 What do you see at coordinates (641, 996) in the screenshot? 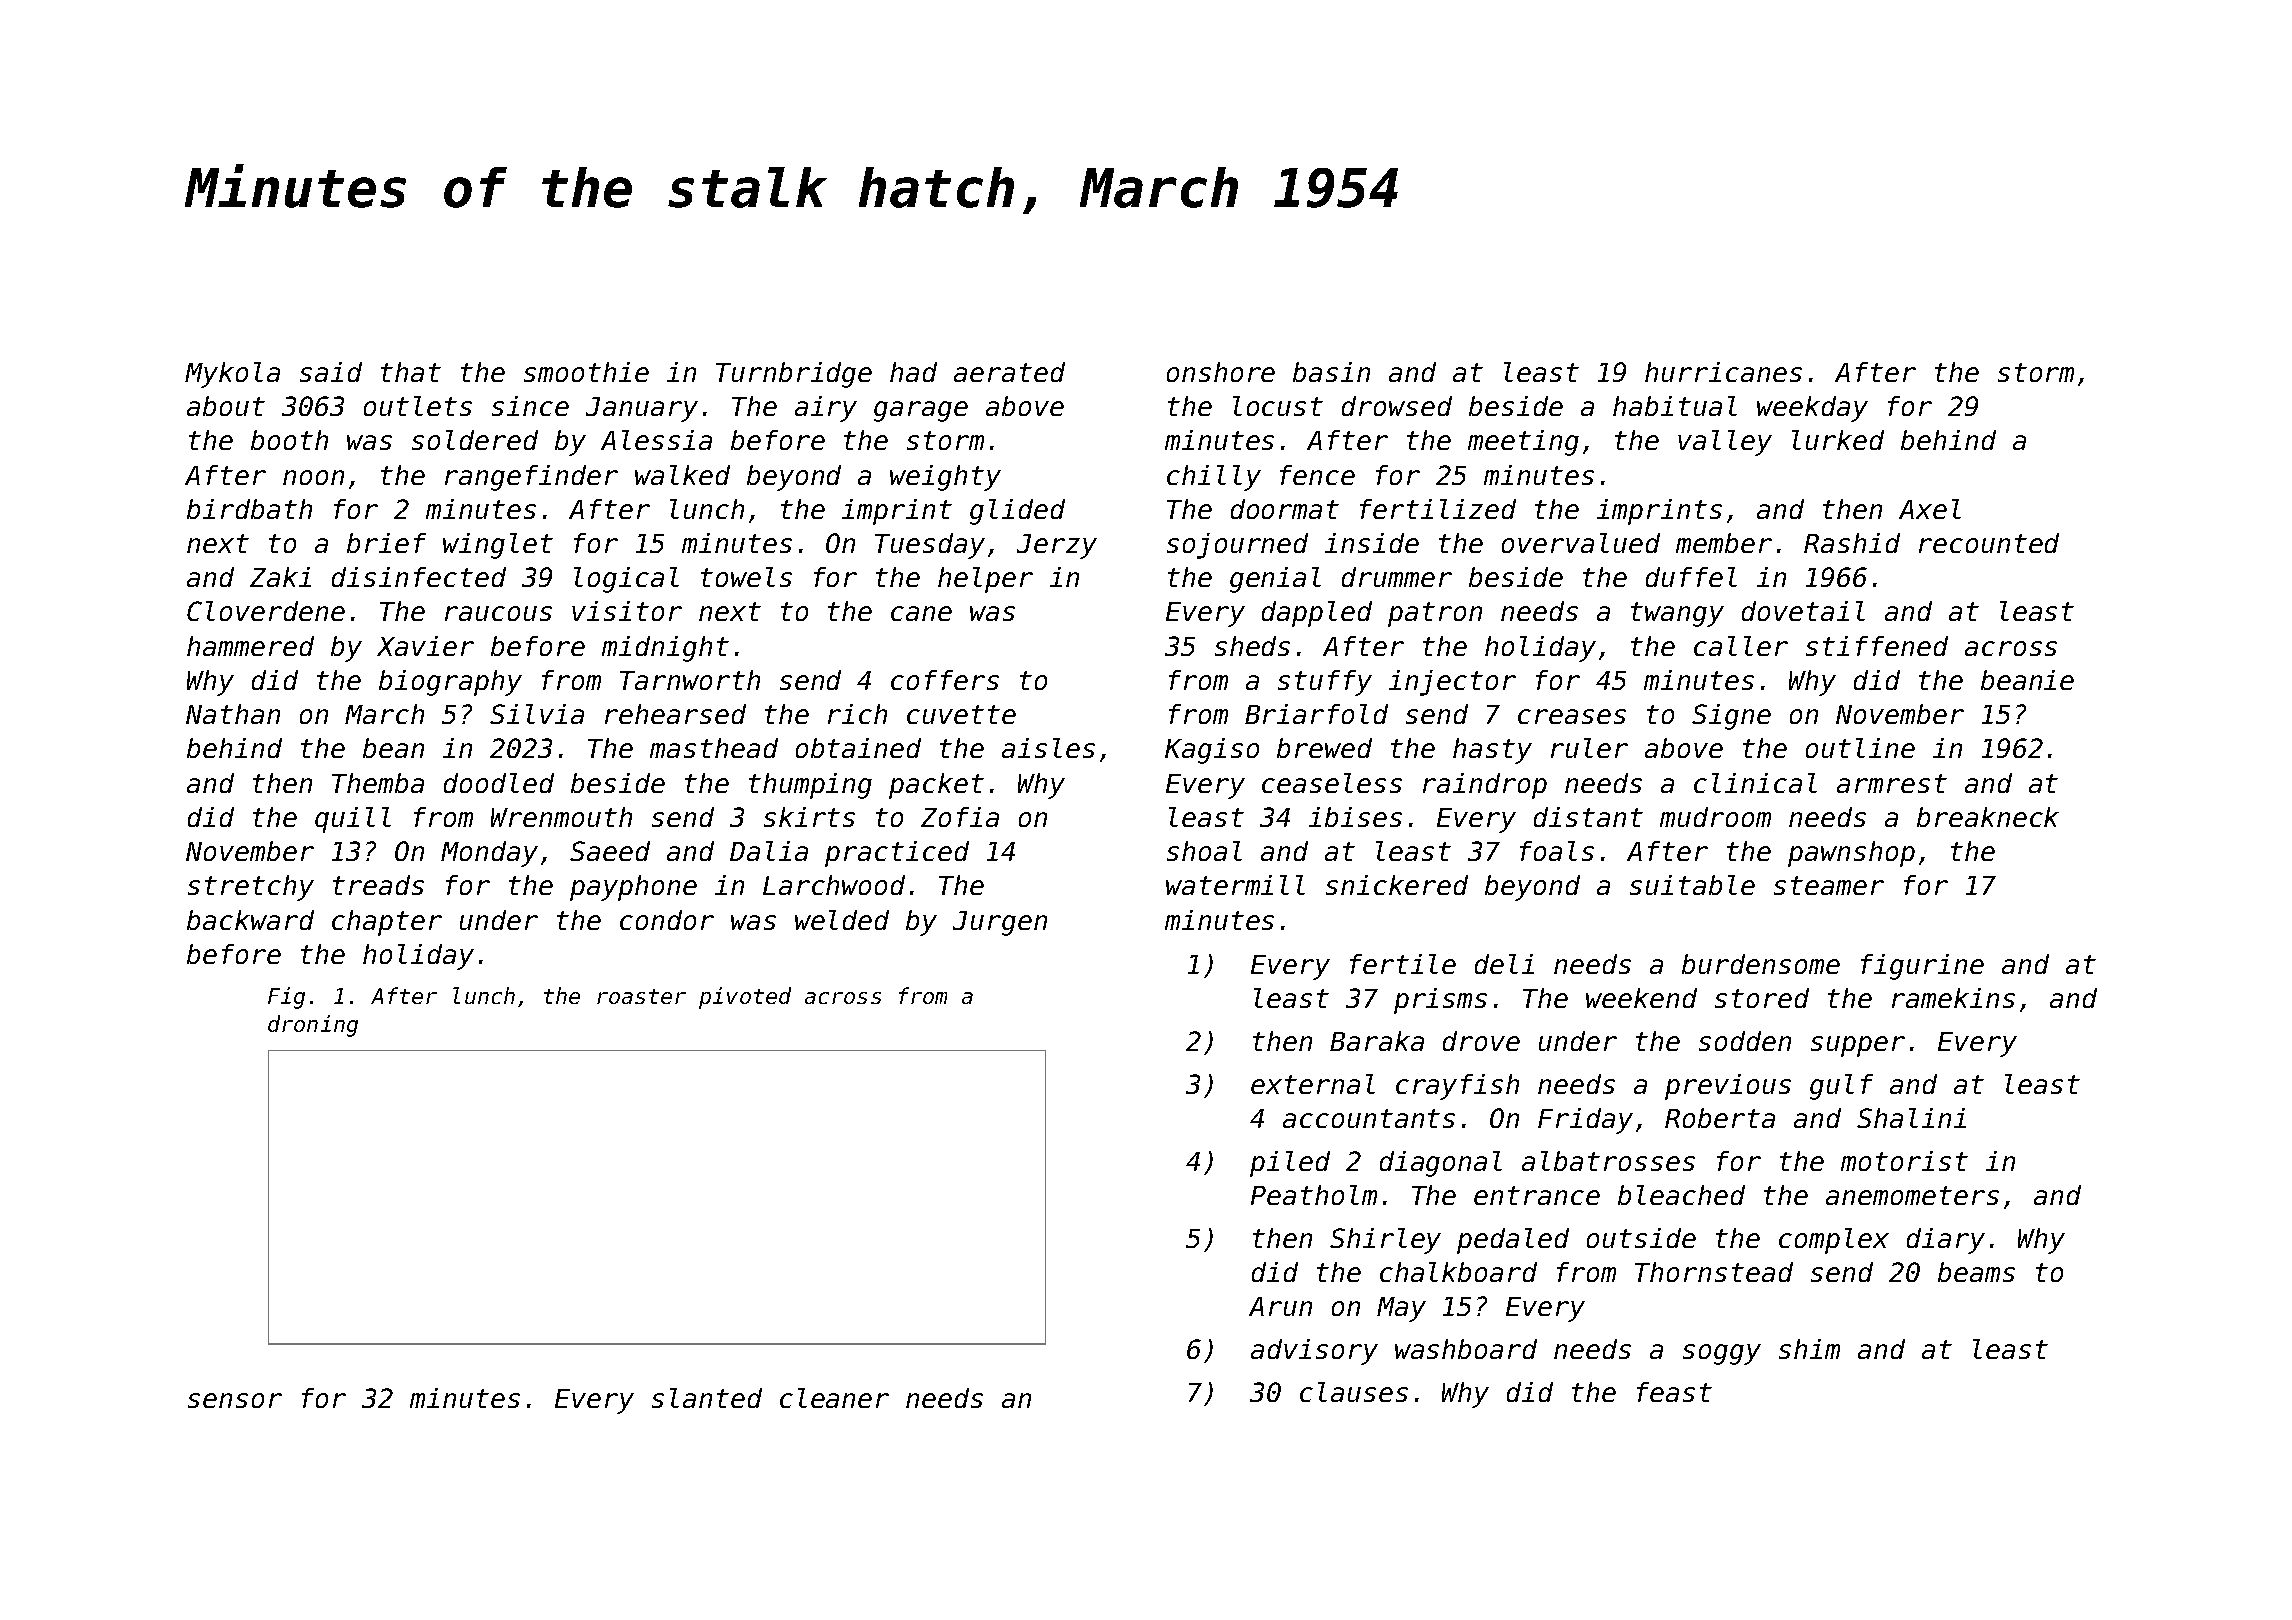
I see `roaster` at bounding box center [641, 996].
